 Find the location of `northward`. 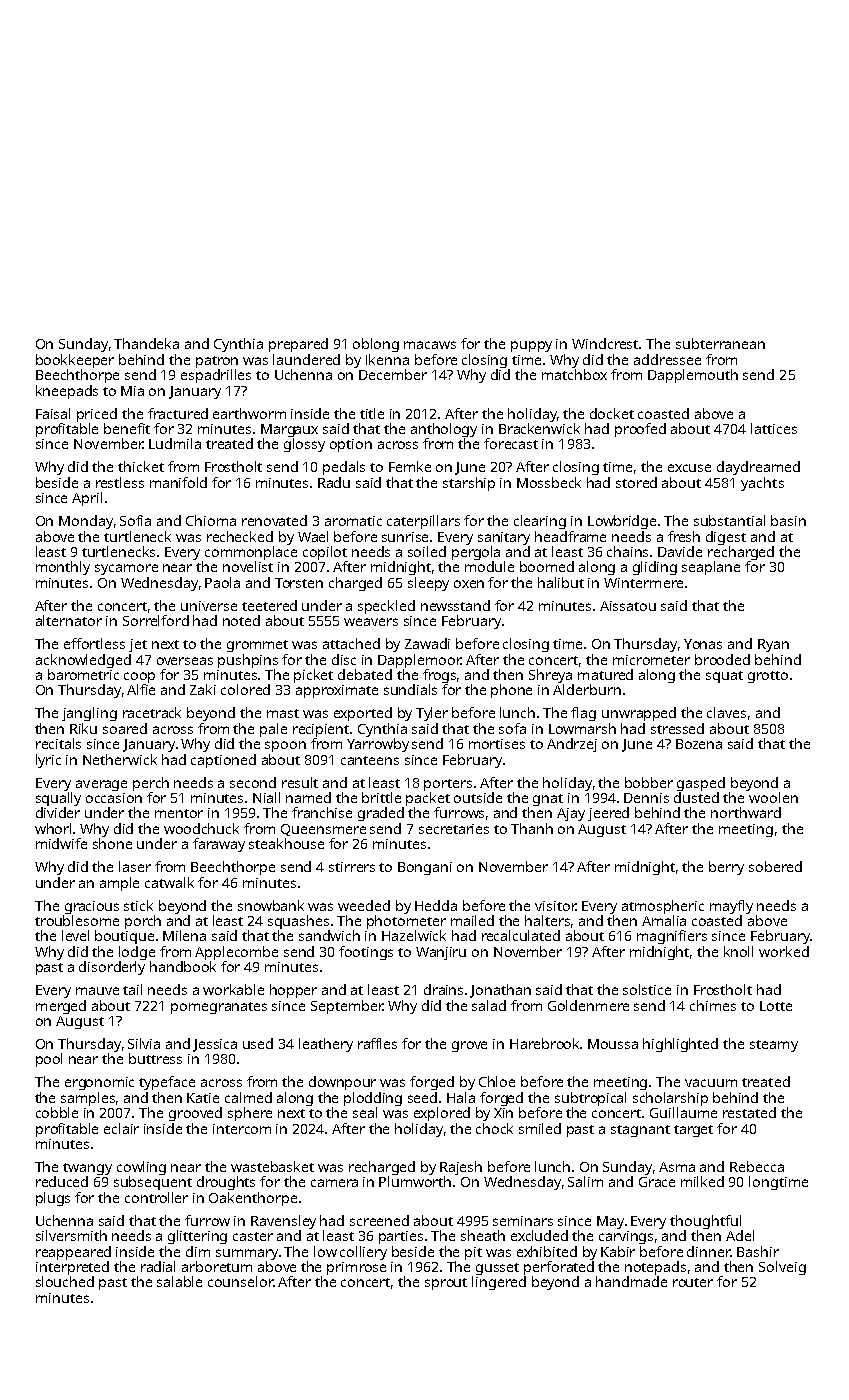

northward is located at coordinates (746, 812).
